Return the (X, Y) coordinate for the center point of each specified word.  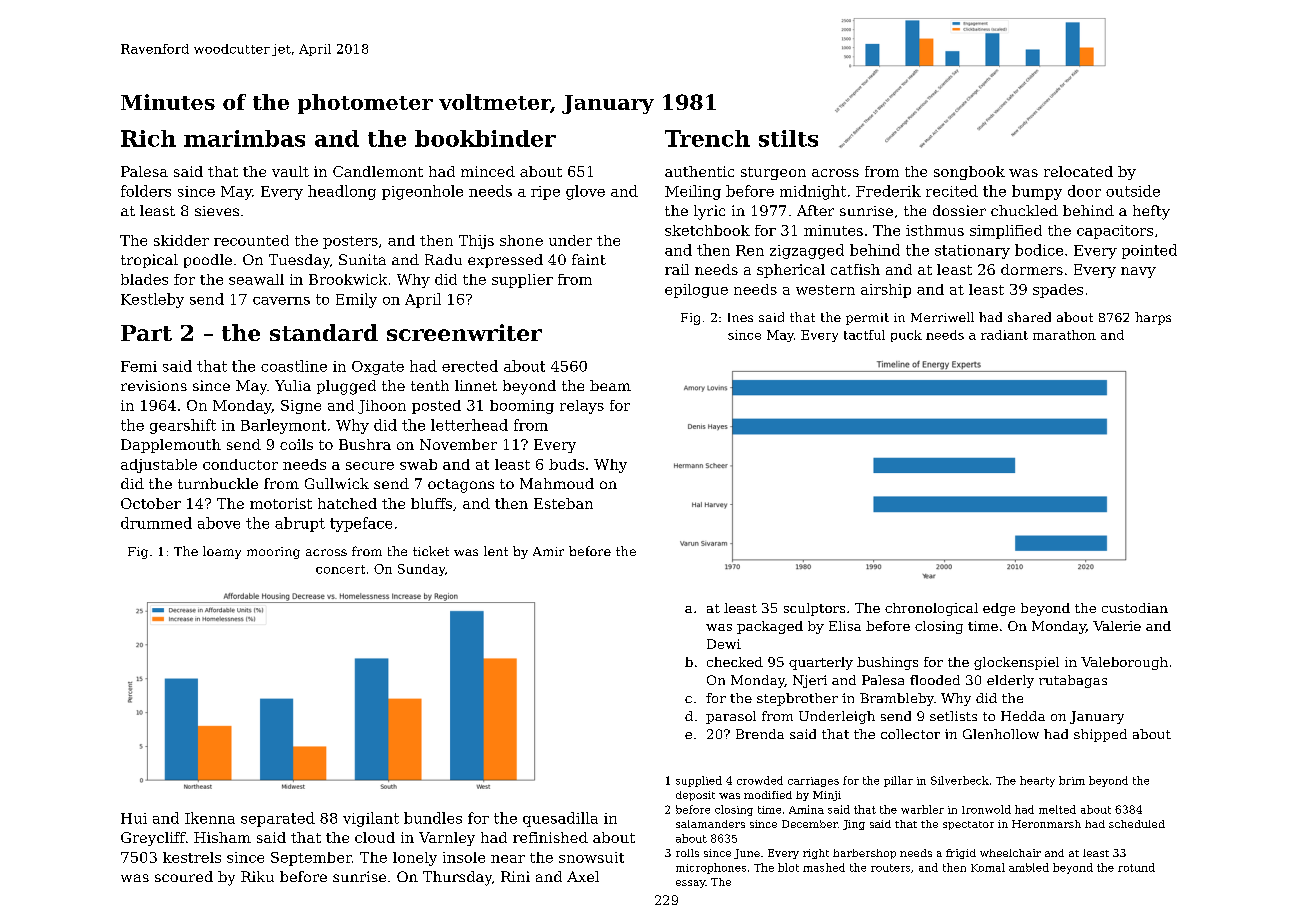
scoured (184, 876)
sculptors (814, 609)
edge (999, 609)
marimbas (244, 138)
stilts (788, 138)
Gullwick (337, 483)
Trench (707, 138)
